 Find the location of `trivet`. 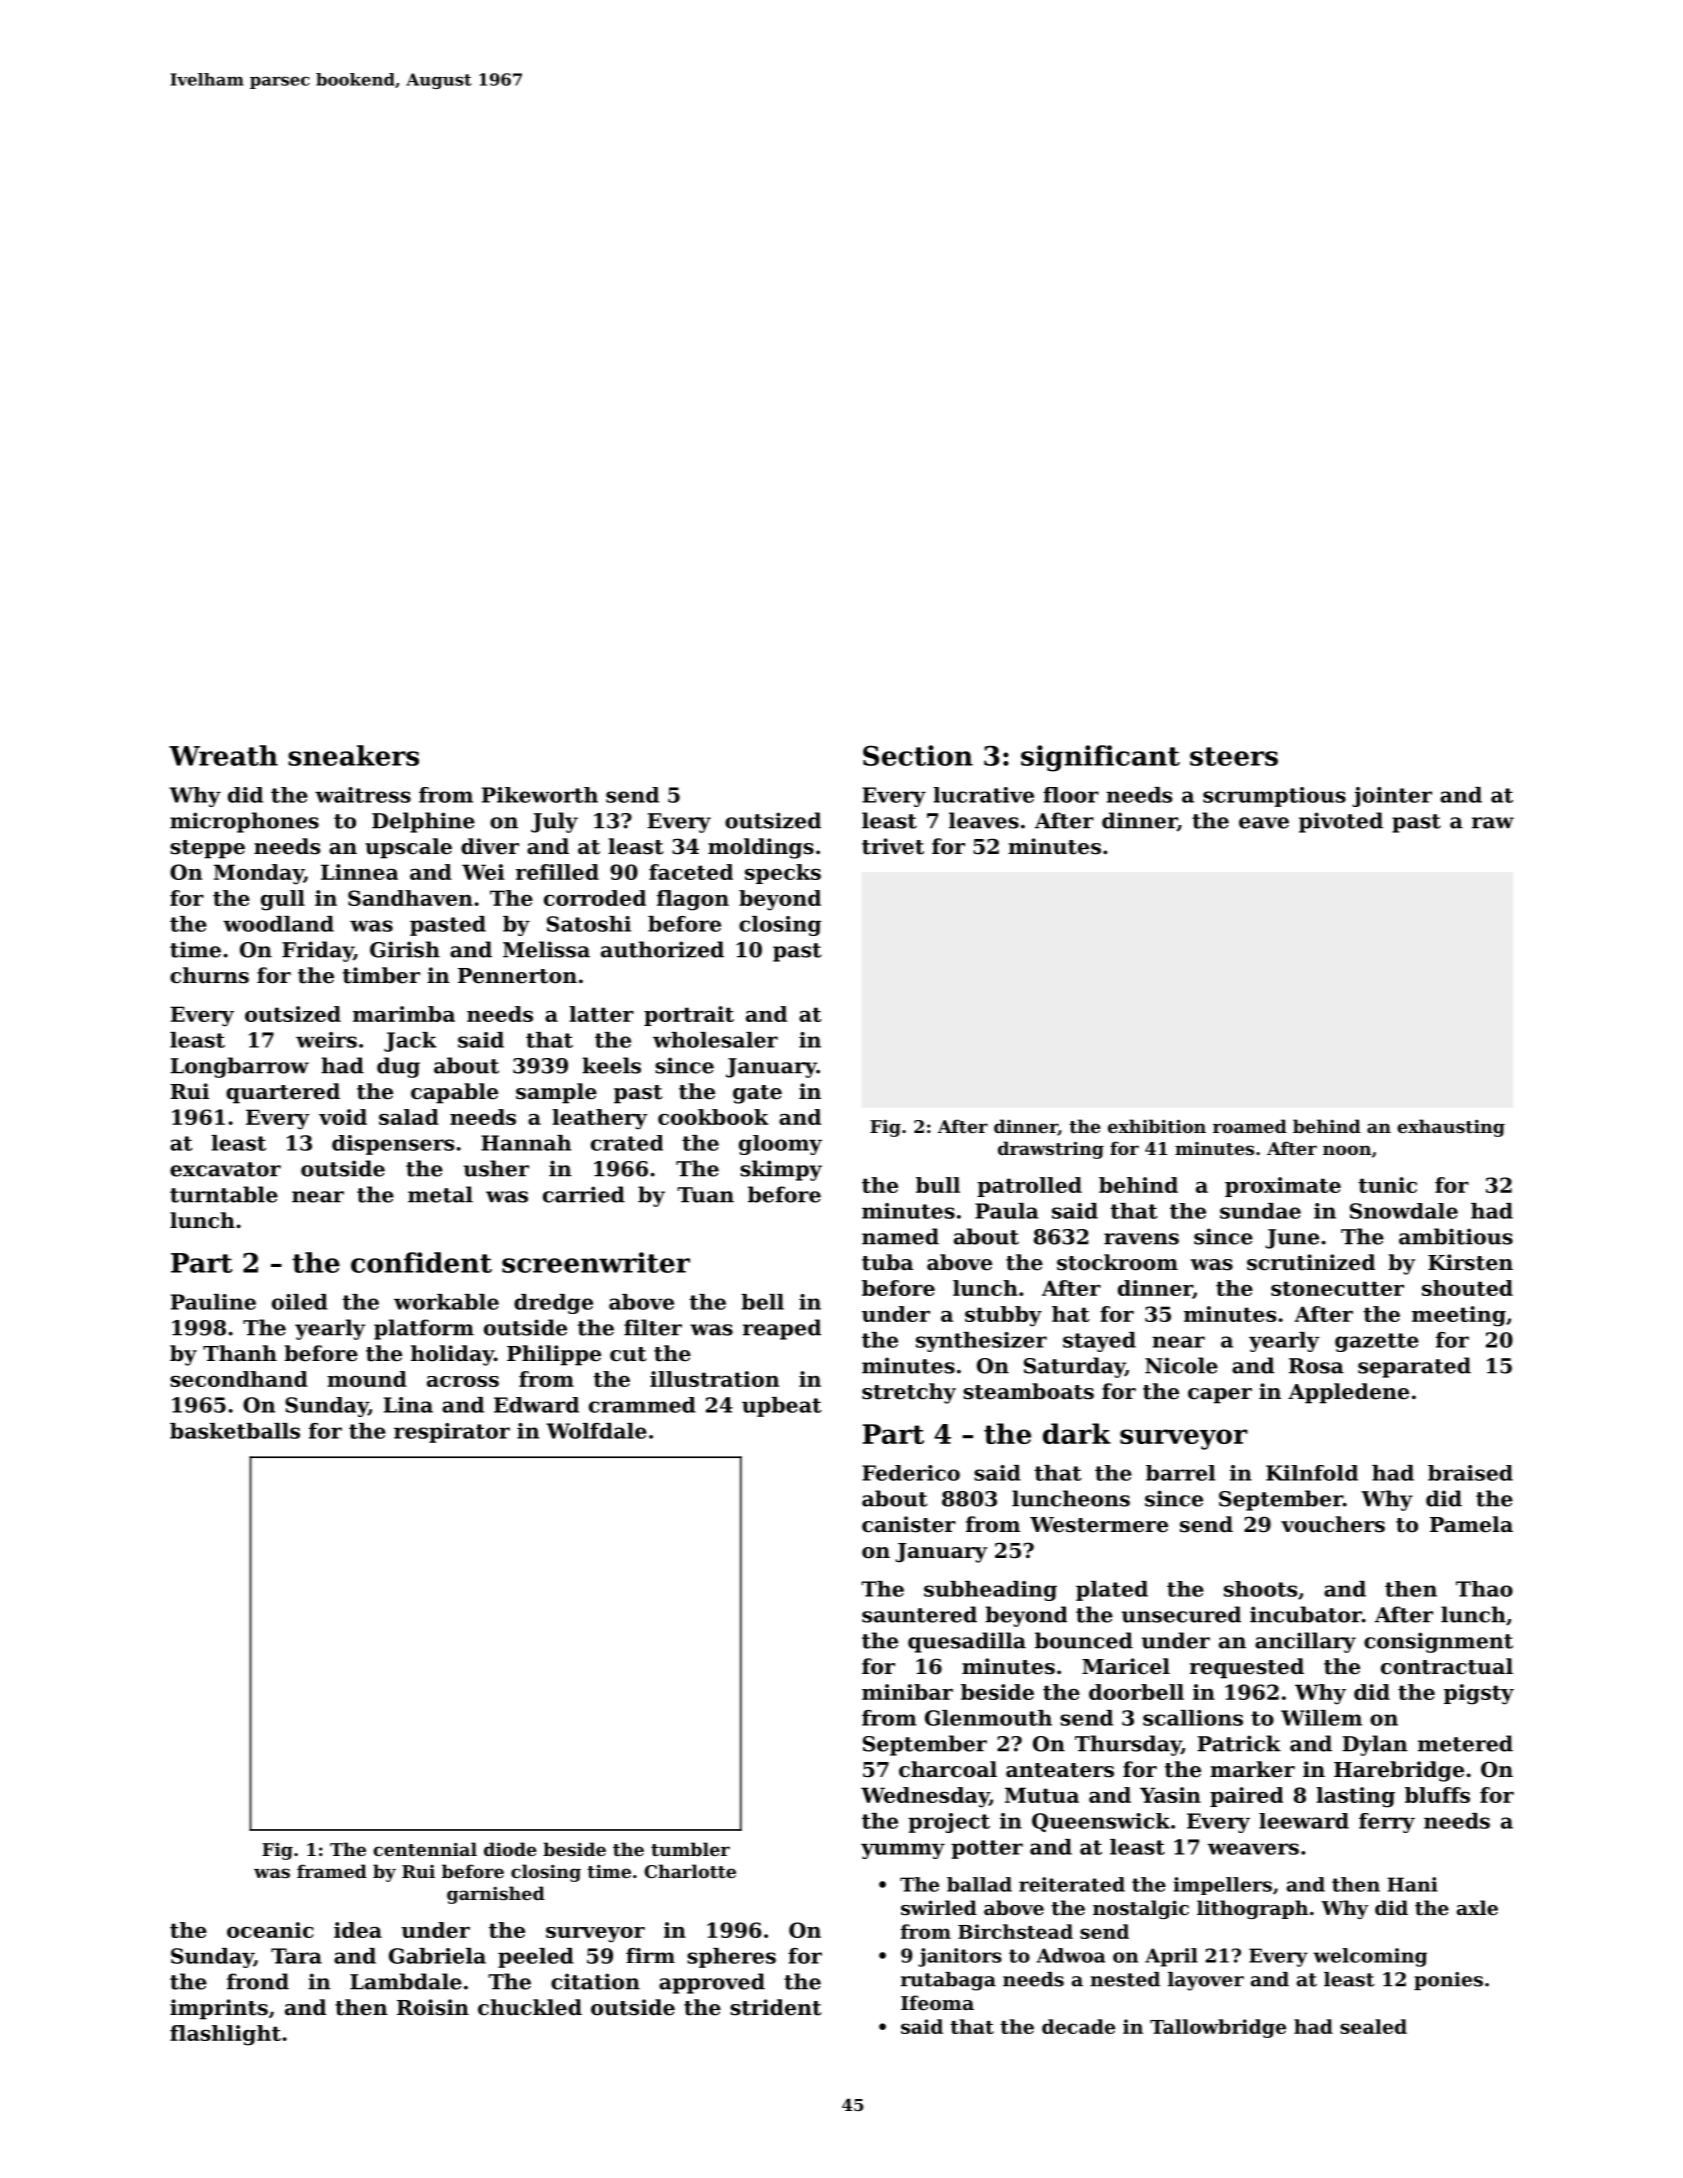

trivet is located at coordinates (893, 846).
